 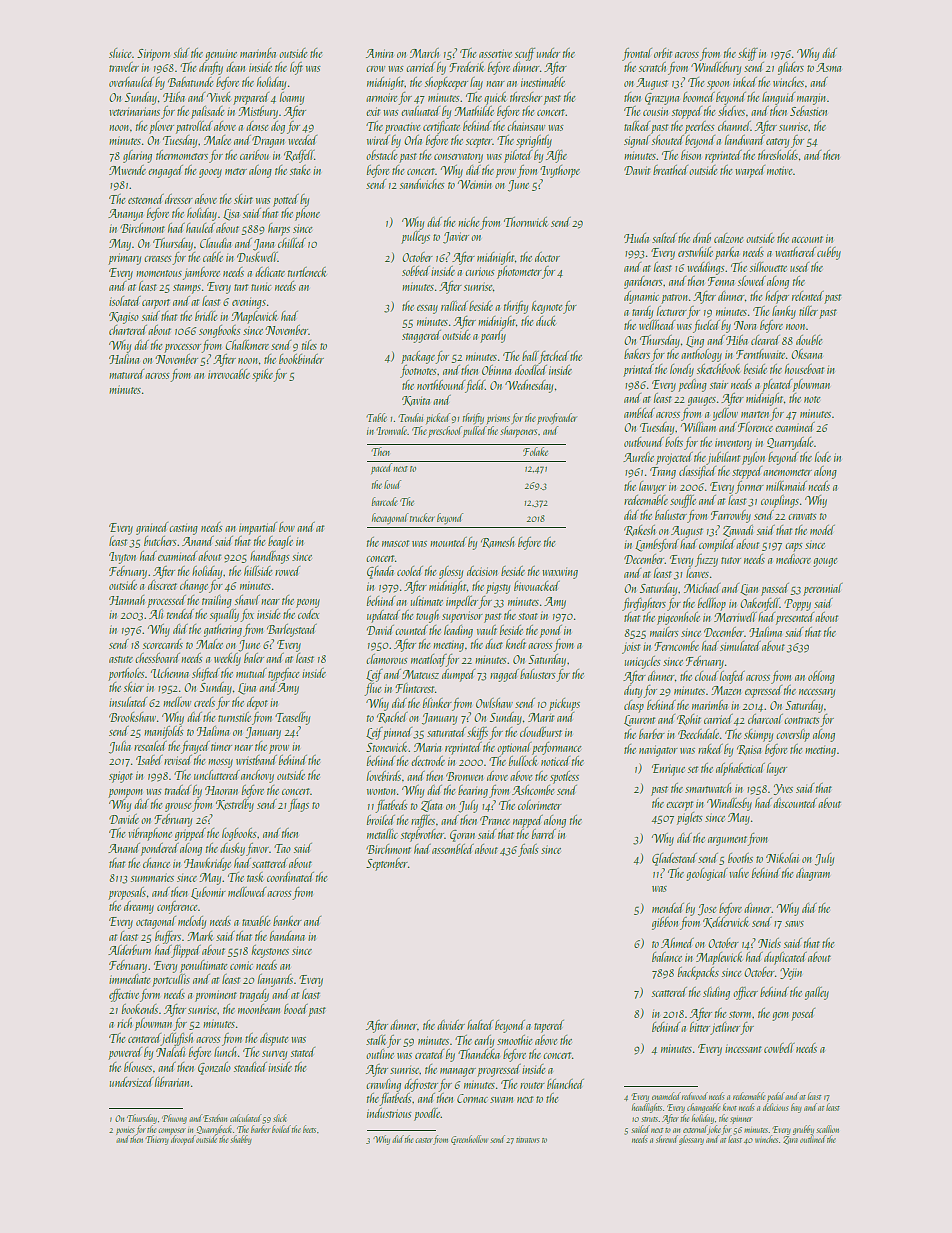 What do you see at coordinates (292, 243) in the screenshot?
I see `chilled` at bounding box center [292, 243].
